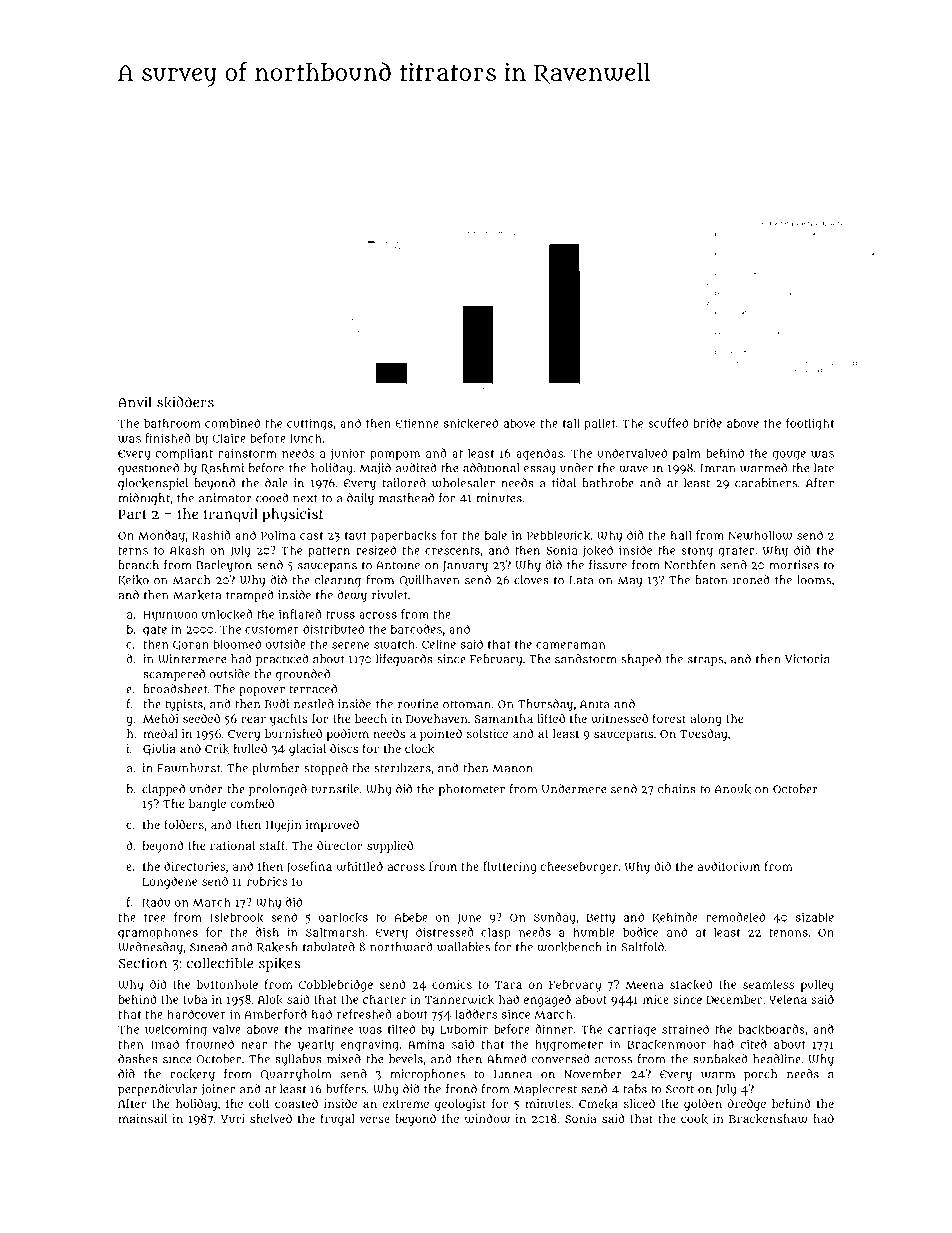  Describe the element at coordinates (143, 1118) in the screenshot. I see `mainsail` at that location.
